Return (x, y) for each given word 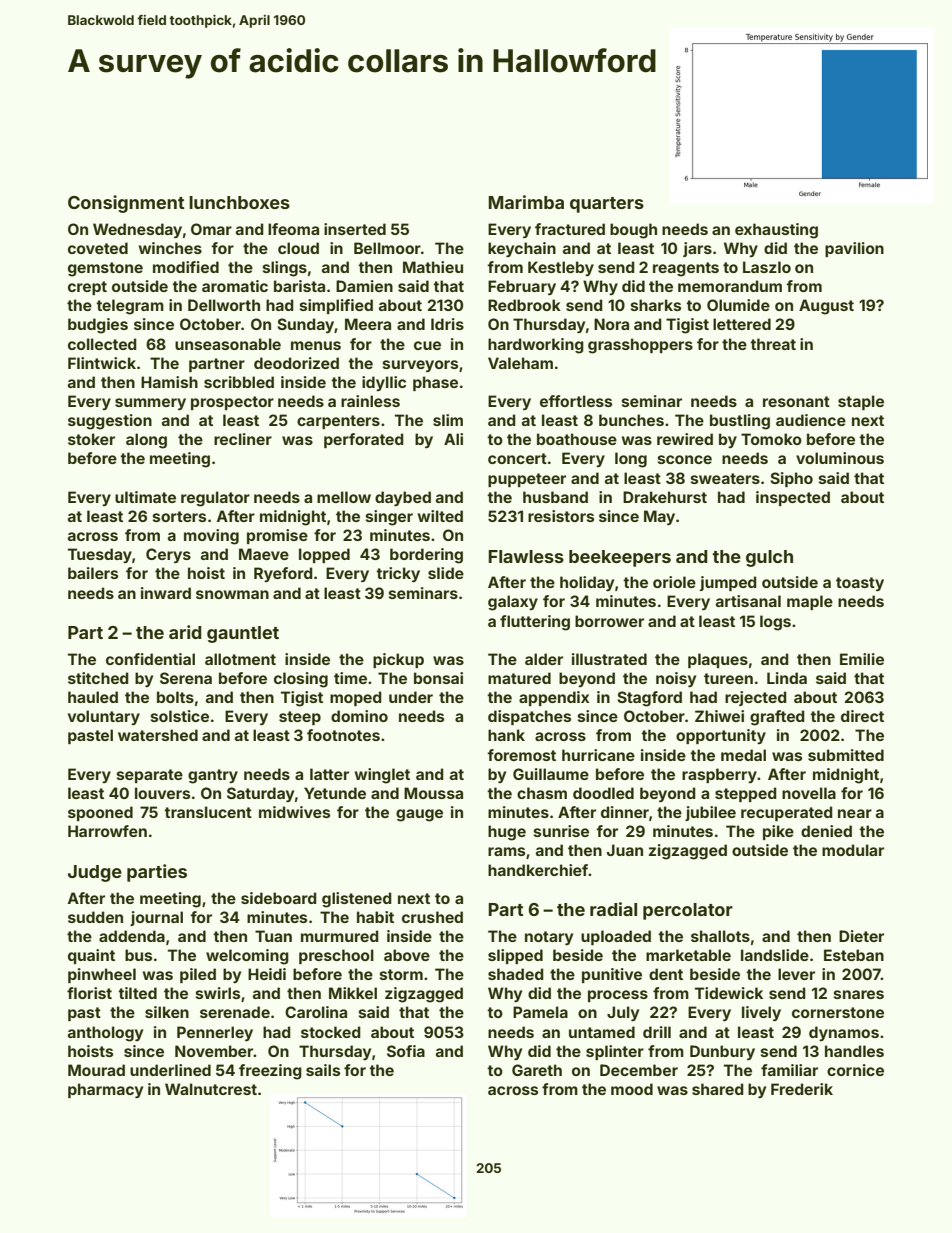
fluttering (535, 623)
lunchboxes (239, 202)
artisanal (748, 601)
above (407, 955)
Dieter (861, 936)
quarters (607, 205)
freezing (270, 1072)
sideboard (279, 898)
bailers (93, 573)
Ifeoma (293, 229)
